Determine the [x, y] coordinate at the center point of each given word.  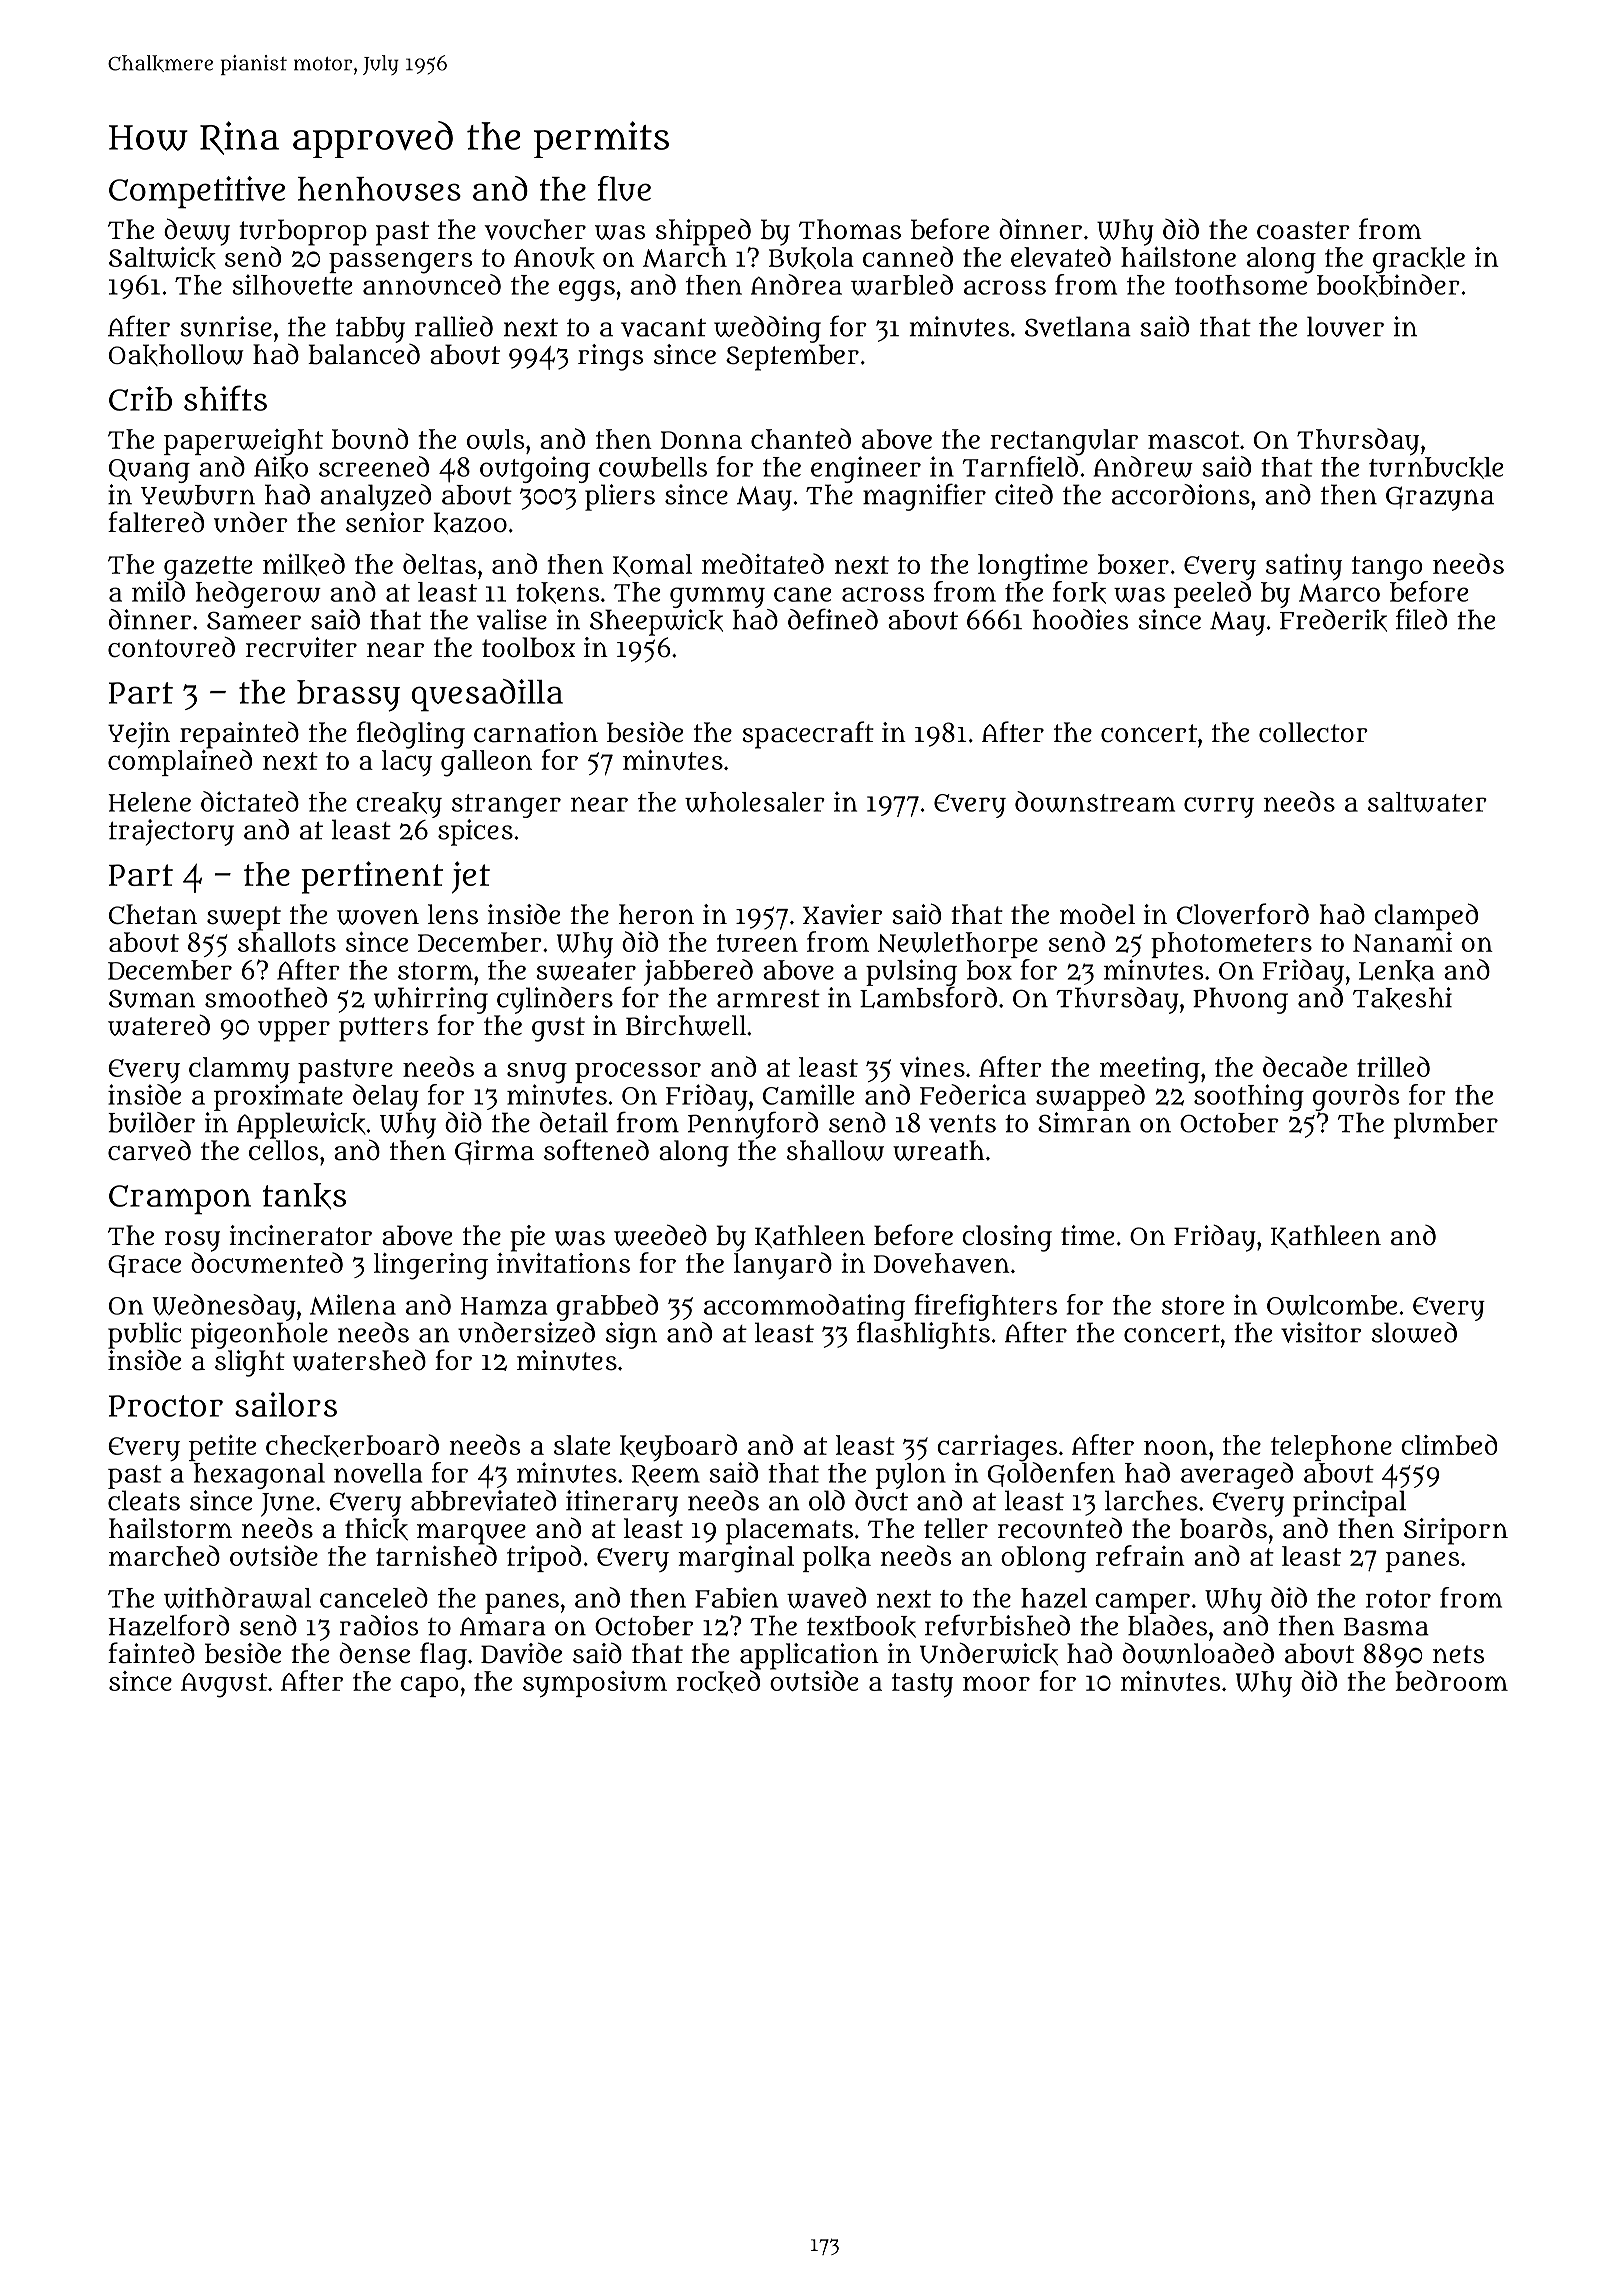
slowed [1414, 1332]
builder [151, 1122]
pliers [620, 497]
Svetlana [1078, 326]
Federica [973, 1094]
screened [374, 466]
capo [429, 1686]
